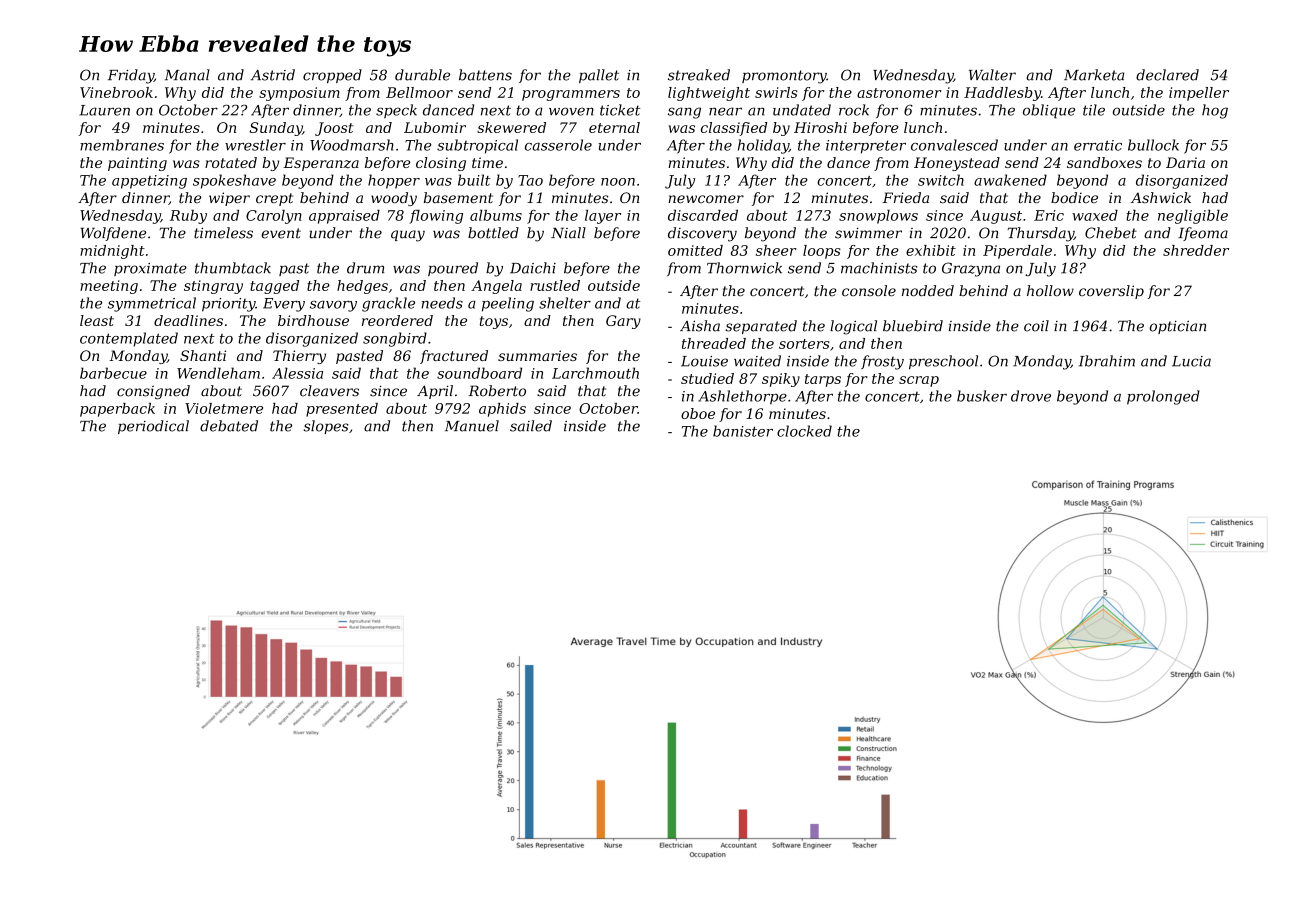 This screenshot has height=924, width=1308. What do you see at coordinates (941, 180) in the screenshot?
I see `switch` at bounding box center [941, 180].
